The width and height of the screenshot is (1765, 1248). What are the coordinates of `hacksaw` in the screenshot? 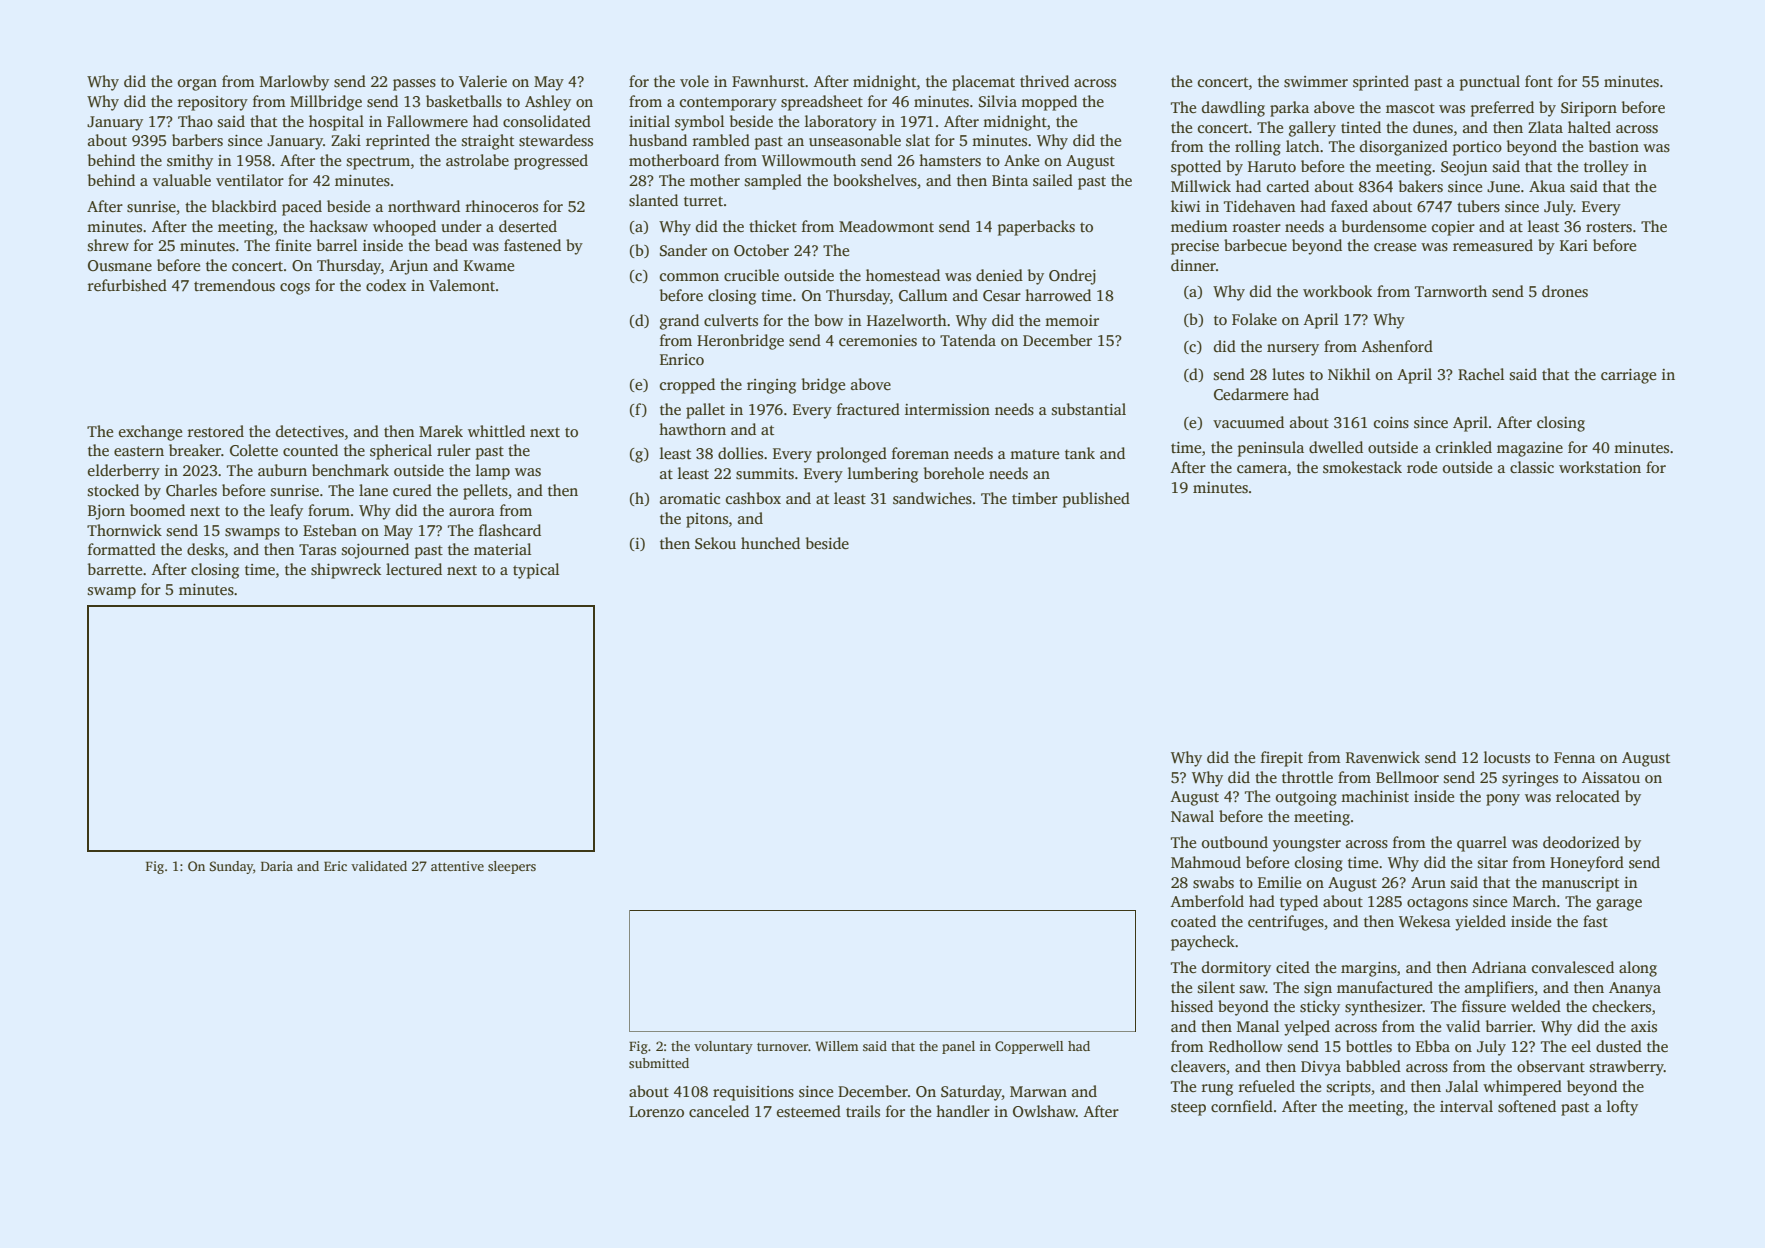 It's located at (338, 226).
